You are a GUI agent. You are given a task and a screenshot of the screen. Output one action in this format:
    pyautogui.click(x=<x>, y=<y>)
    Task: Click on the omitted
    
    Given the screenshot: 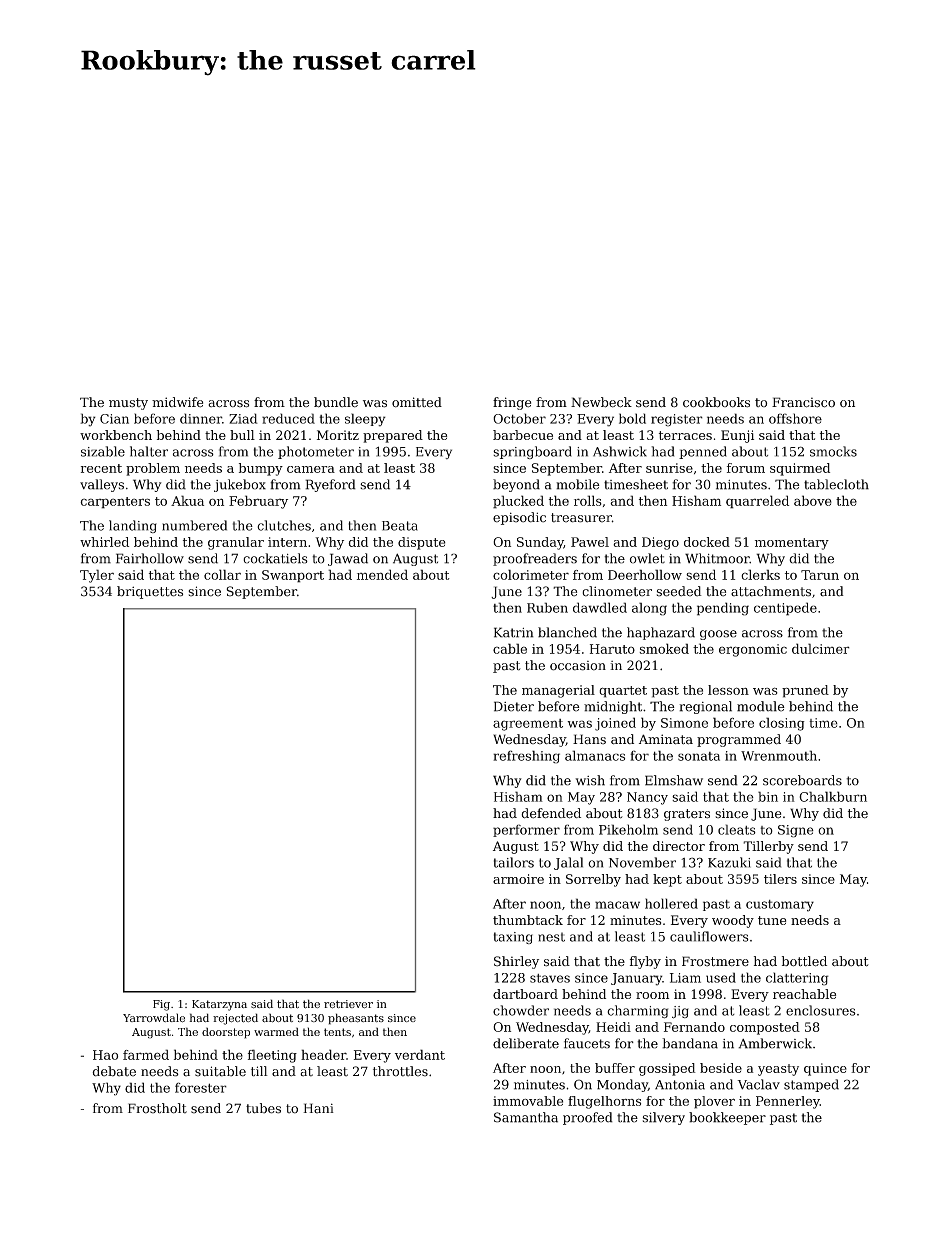 What is the action you would take?
    pyautogui.click(x=417, y=402)
